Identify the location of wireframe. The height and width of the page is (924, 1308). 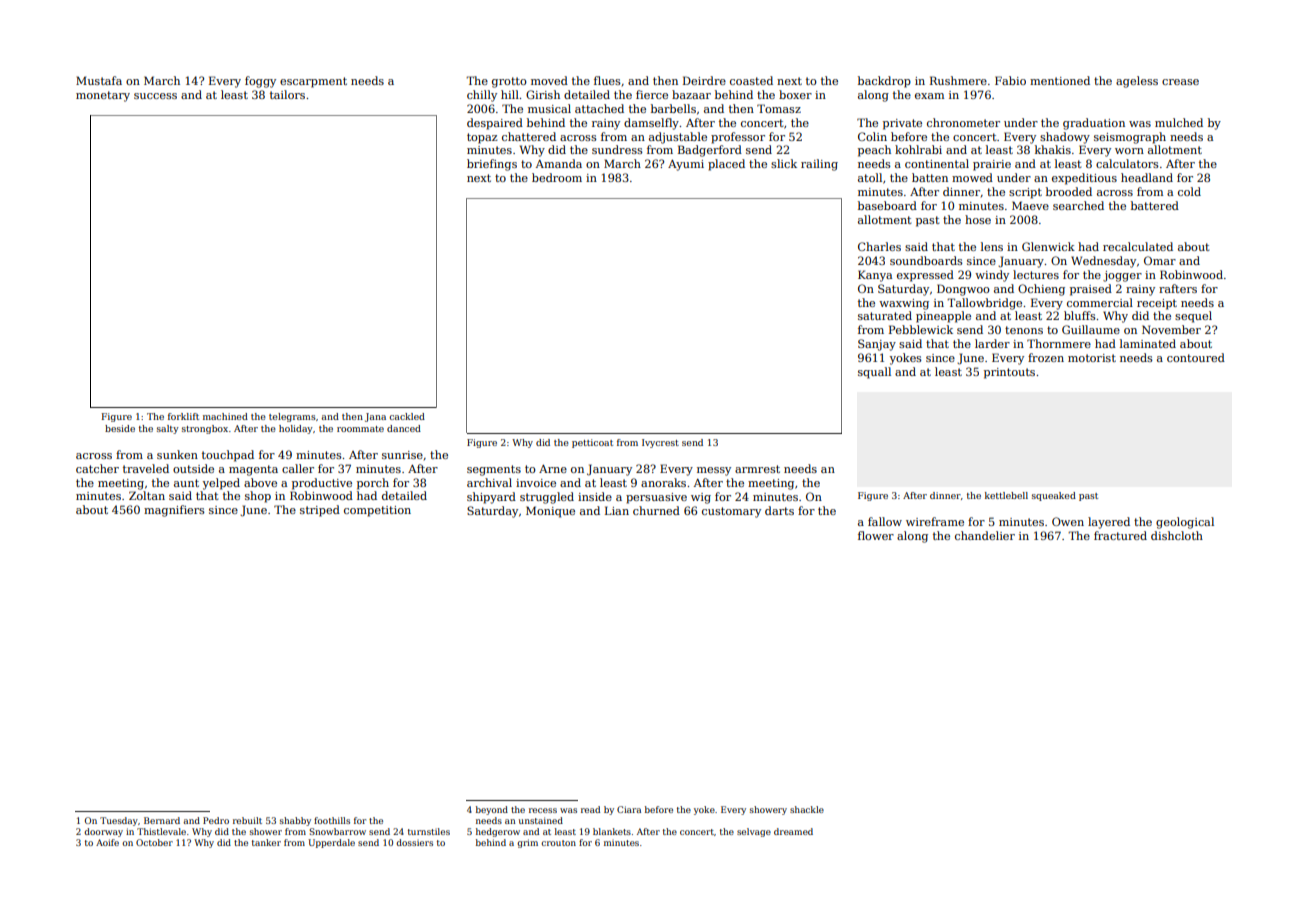
(935, 521).
